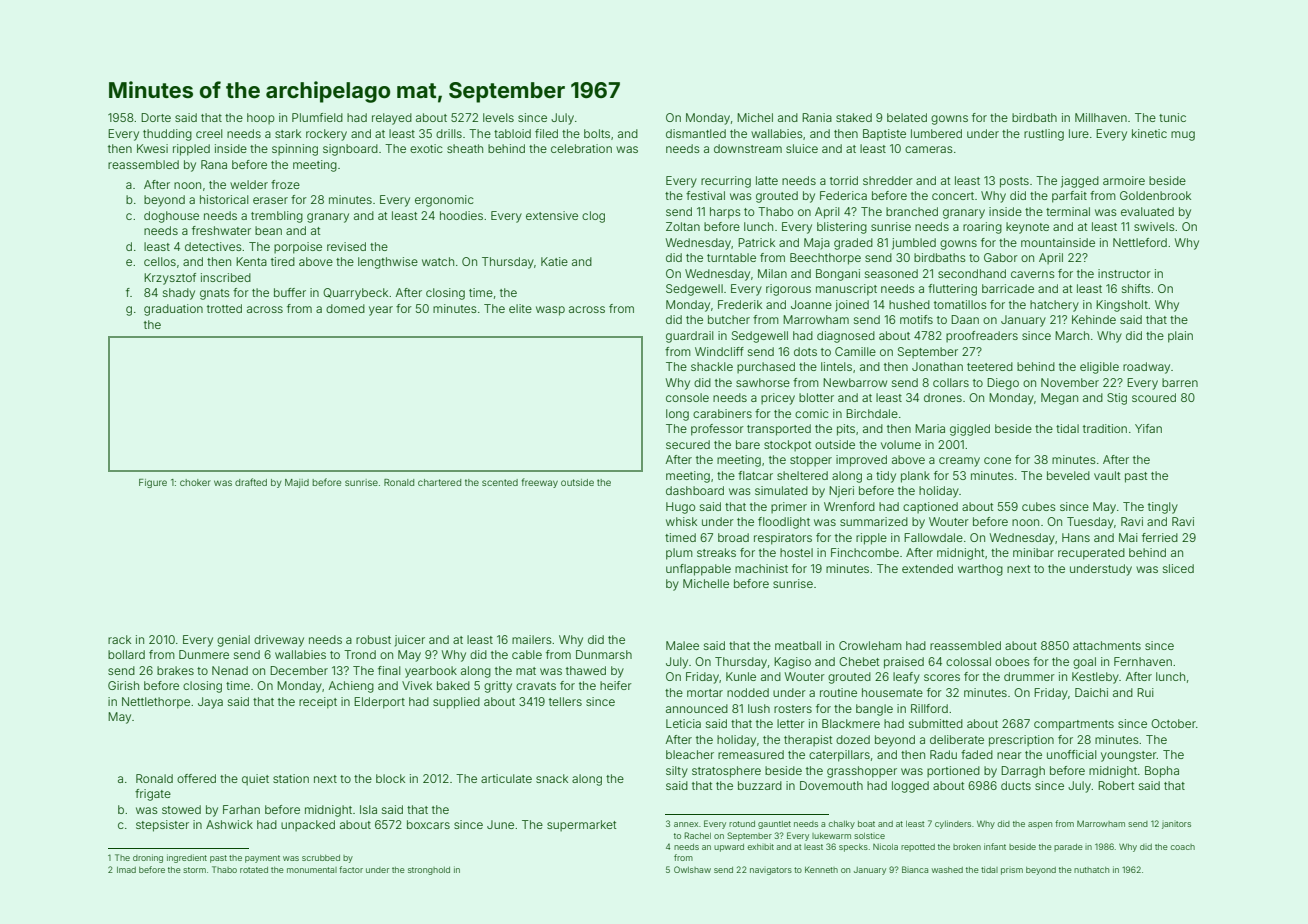 Image resolution: width=1308 pixels, height=924 pixels. I want to click on trotted, so click(224, 308).
